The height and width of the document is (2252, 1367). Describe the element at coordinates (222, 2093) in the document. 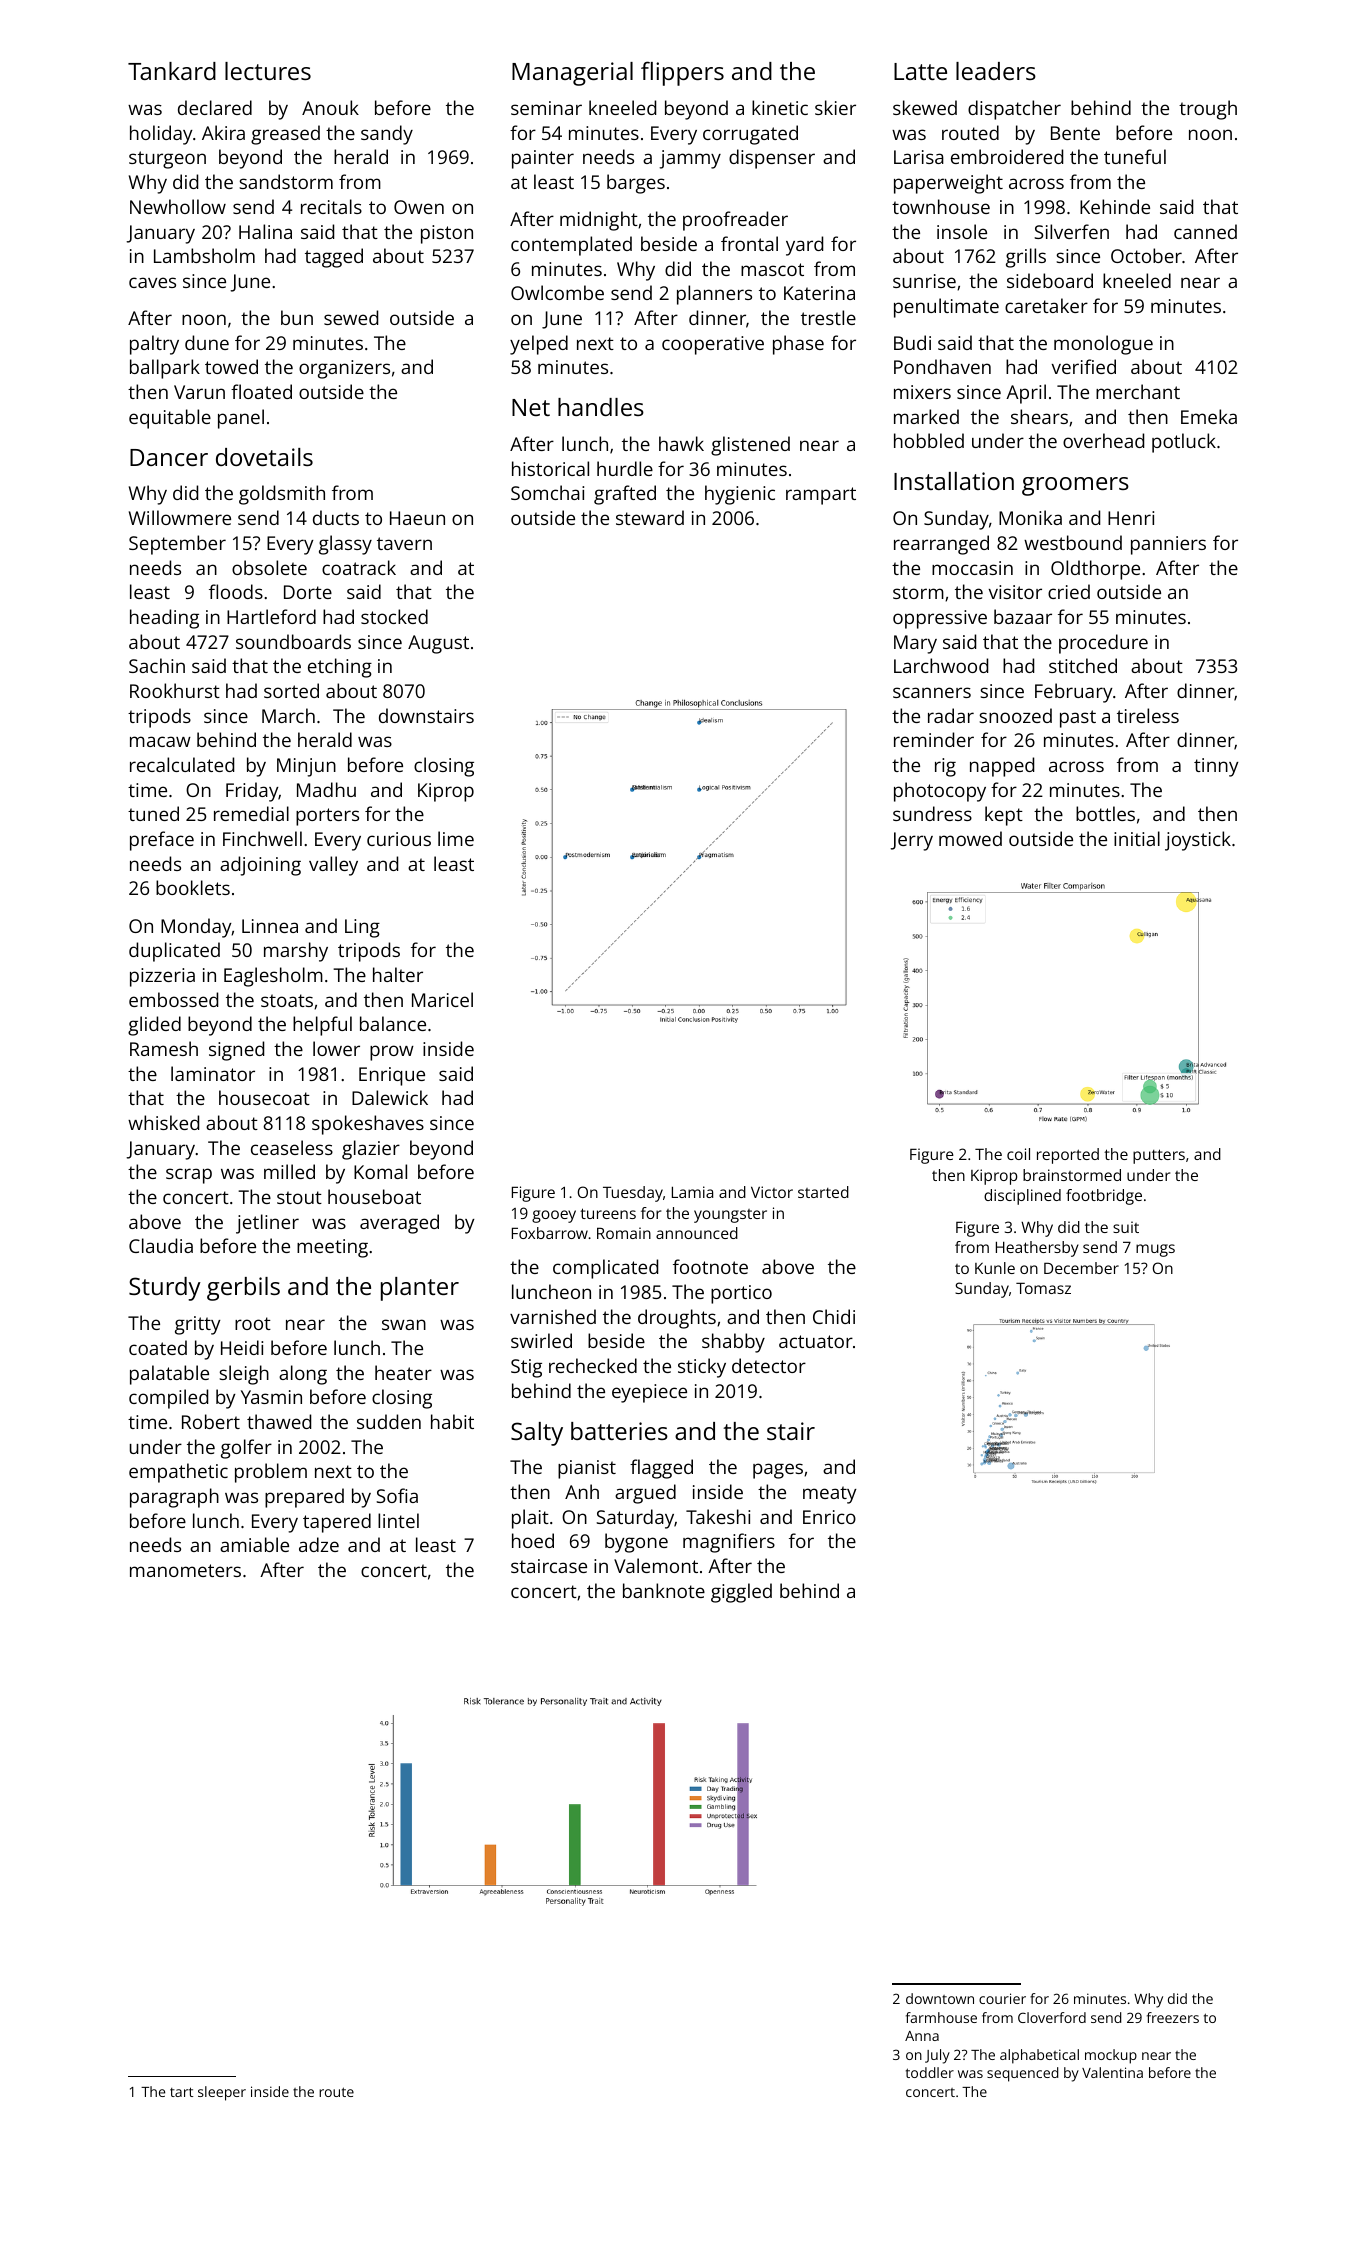

I see `sleeper` at that location.
